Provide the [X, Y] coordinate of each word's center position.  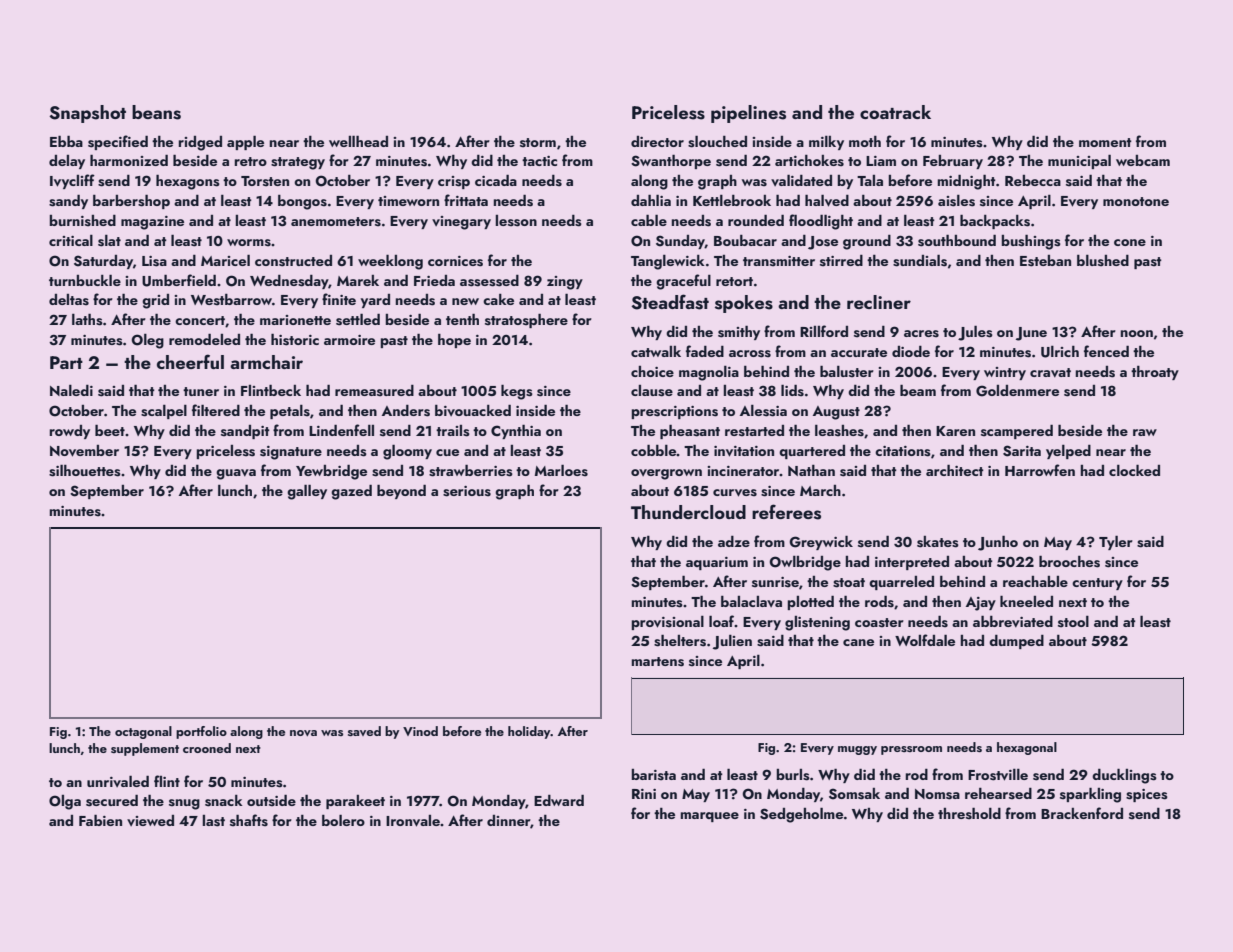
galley [307, 492]
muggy [857, 750]
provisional [668, 623]
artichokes [809, 161]
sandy [68, 202]
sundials [920, 261]
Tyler [1116, 543]
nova [303, 733]
